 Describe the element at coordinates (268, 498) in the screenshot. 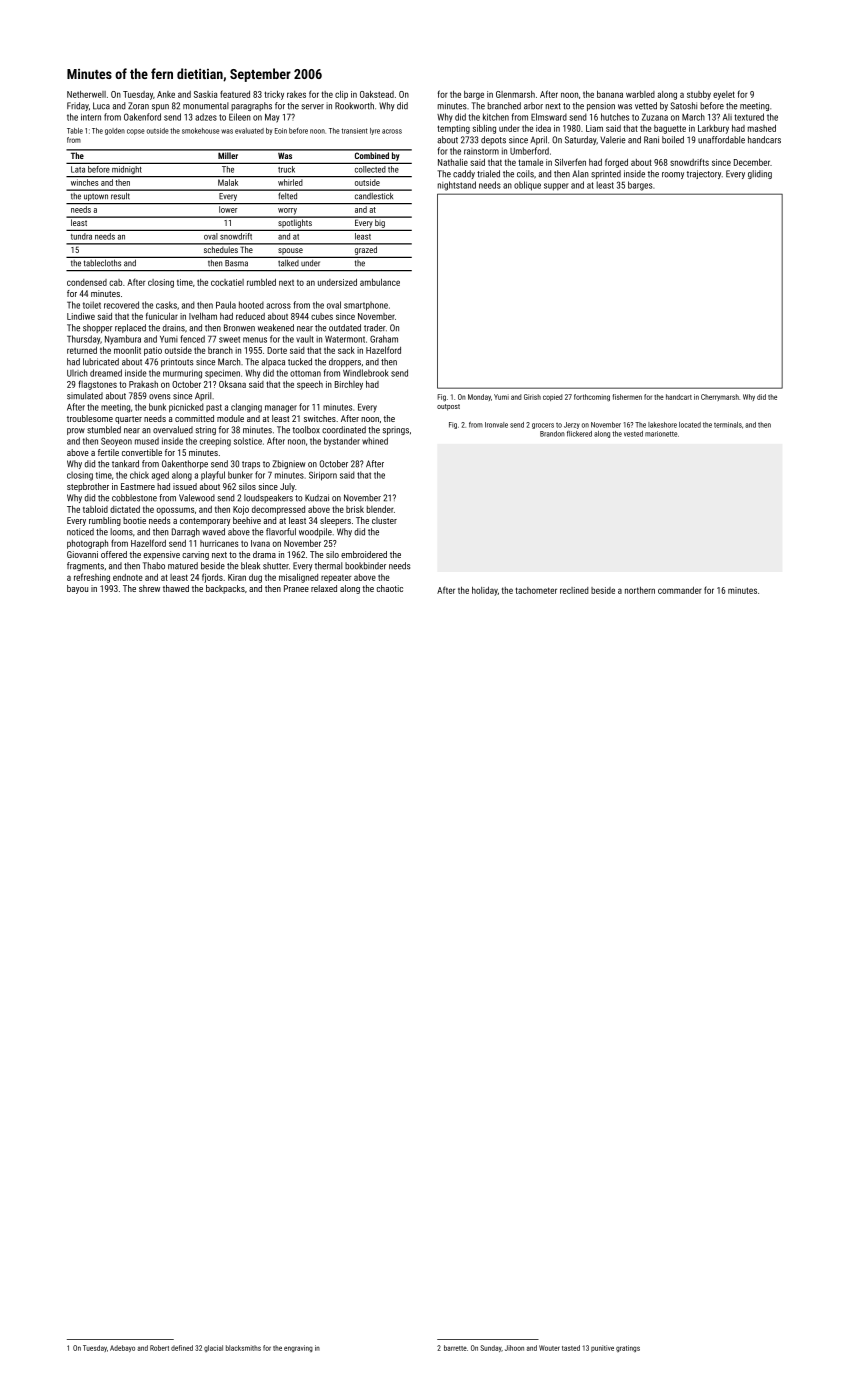

I see `loudspeakers` at that location.
